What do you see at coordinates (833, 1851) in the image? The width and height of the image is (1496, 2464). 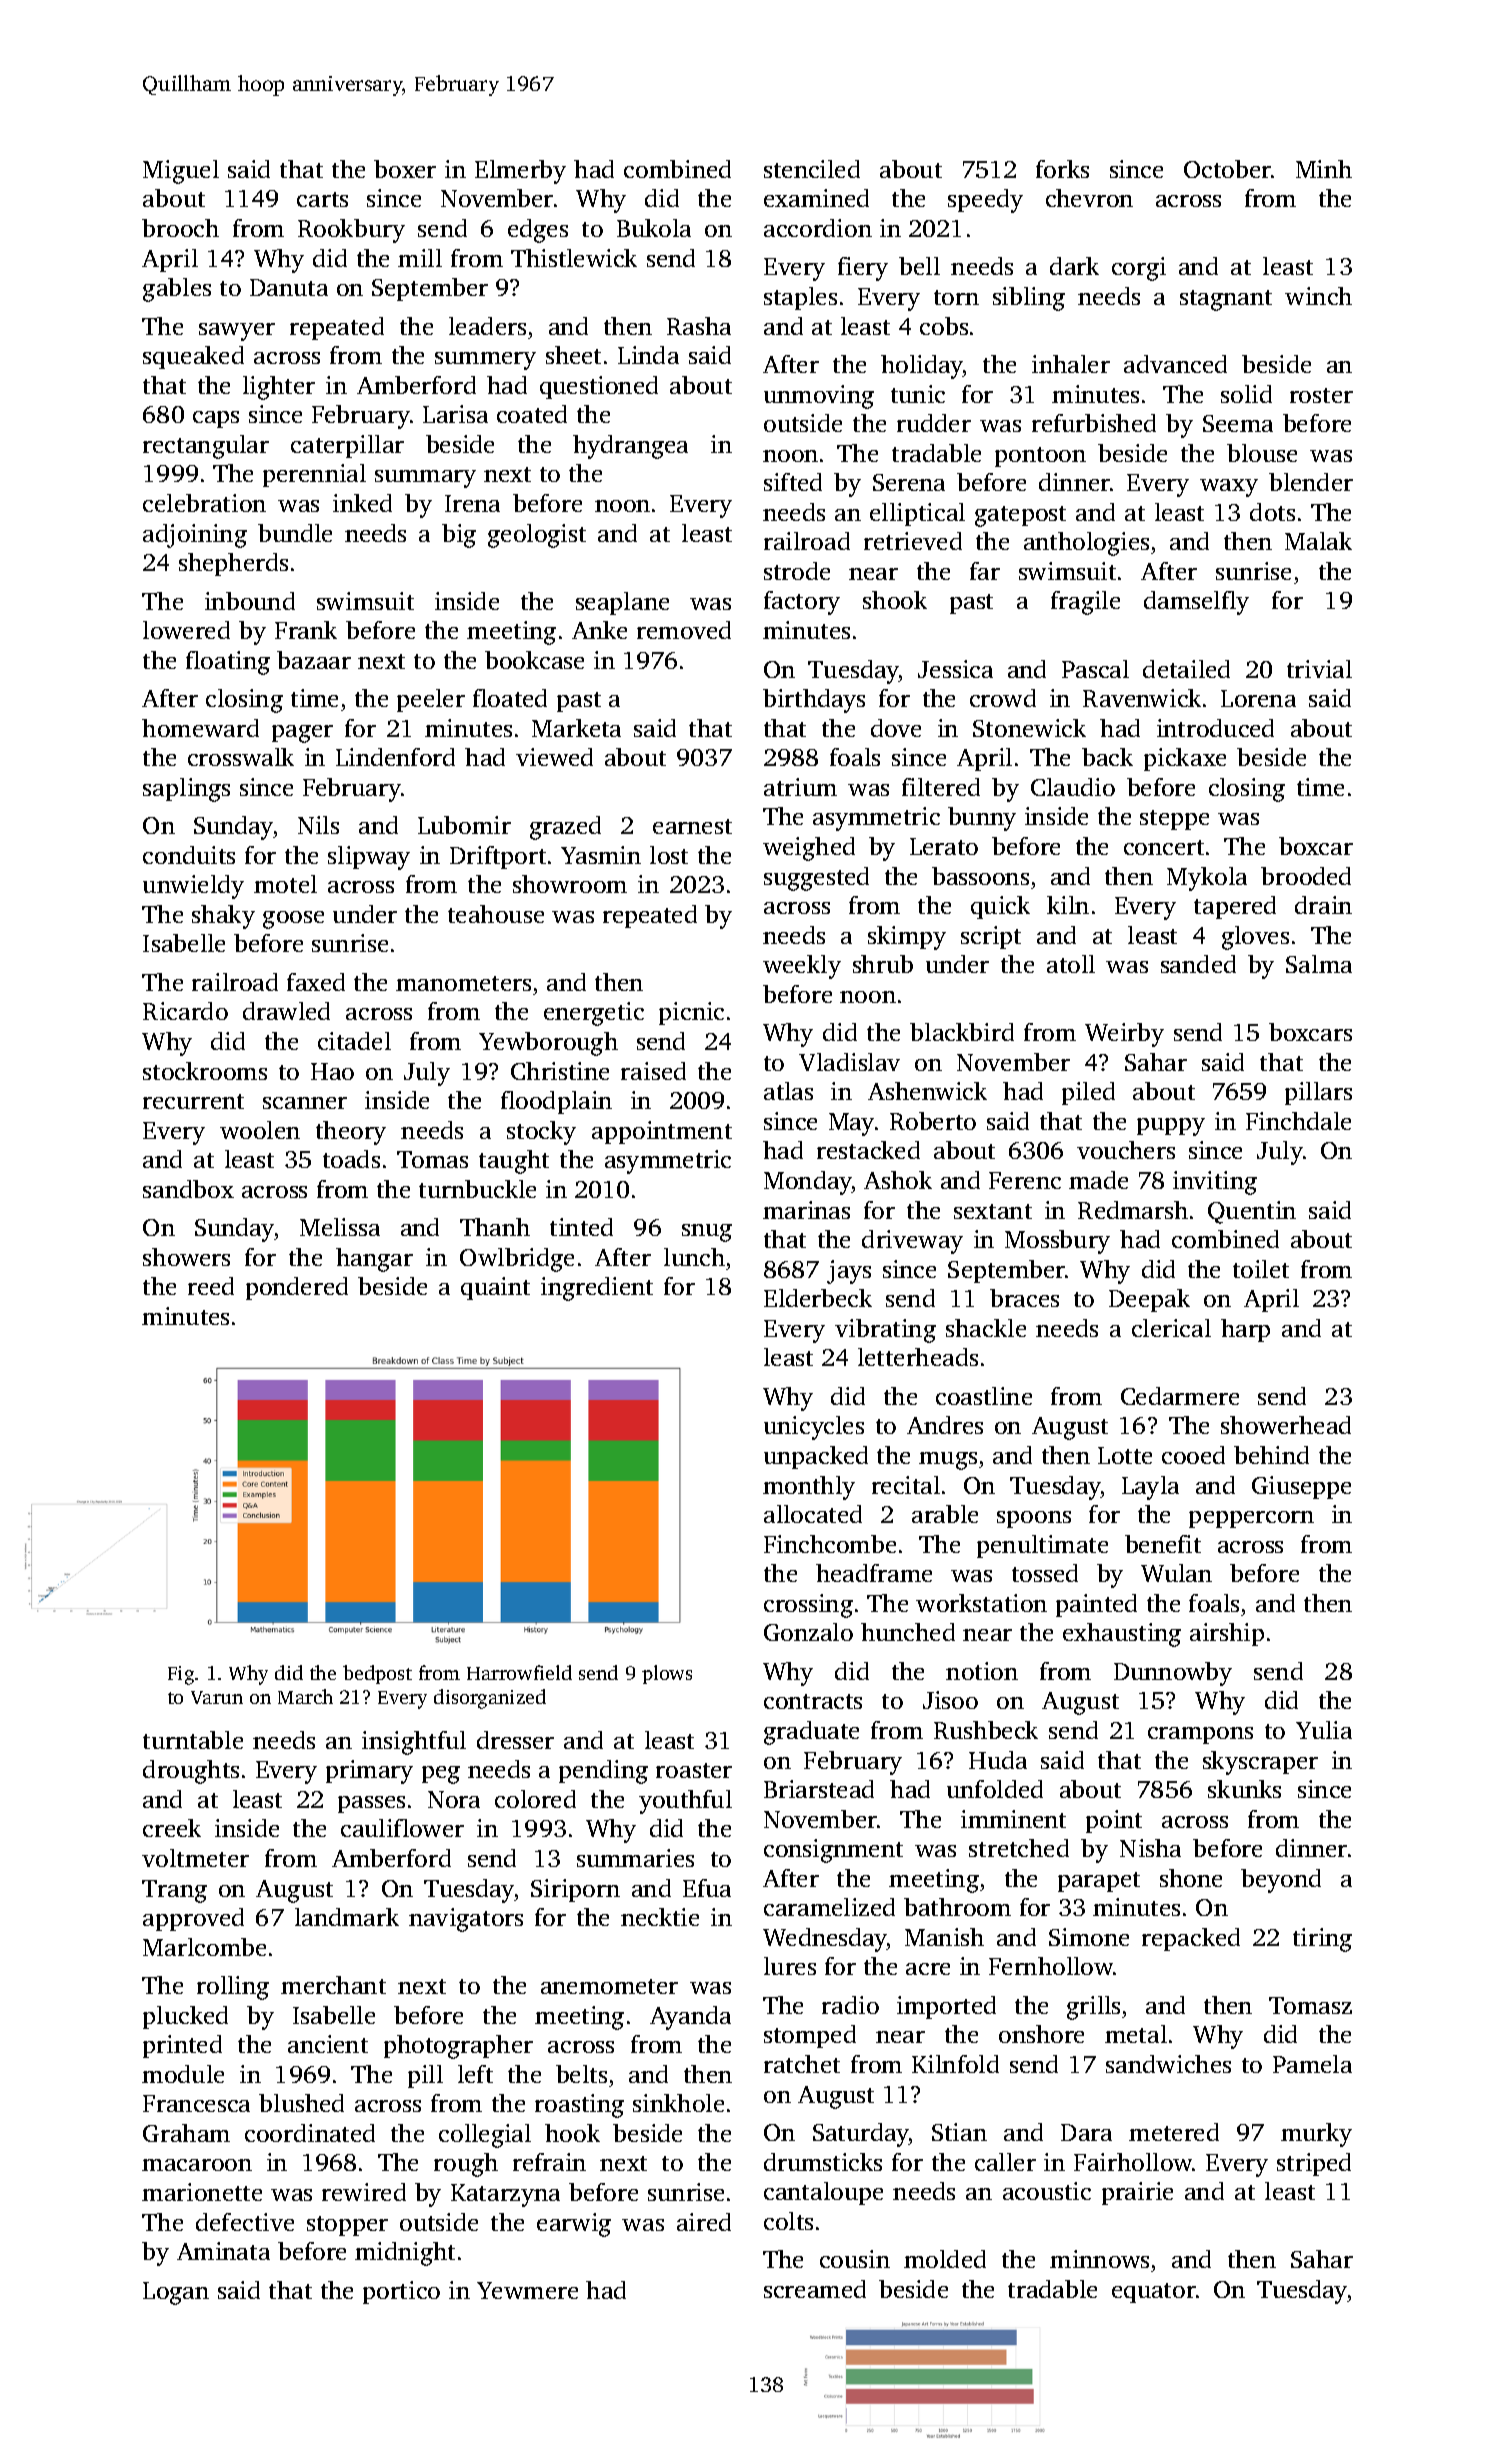 I see `consignment` at bounding box center [833, 1851].
